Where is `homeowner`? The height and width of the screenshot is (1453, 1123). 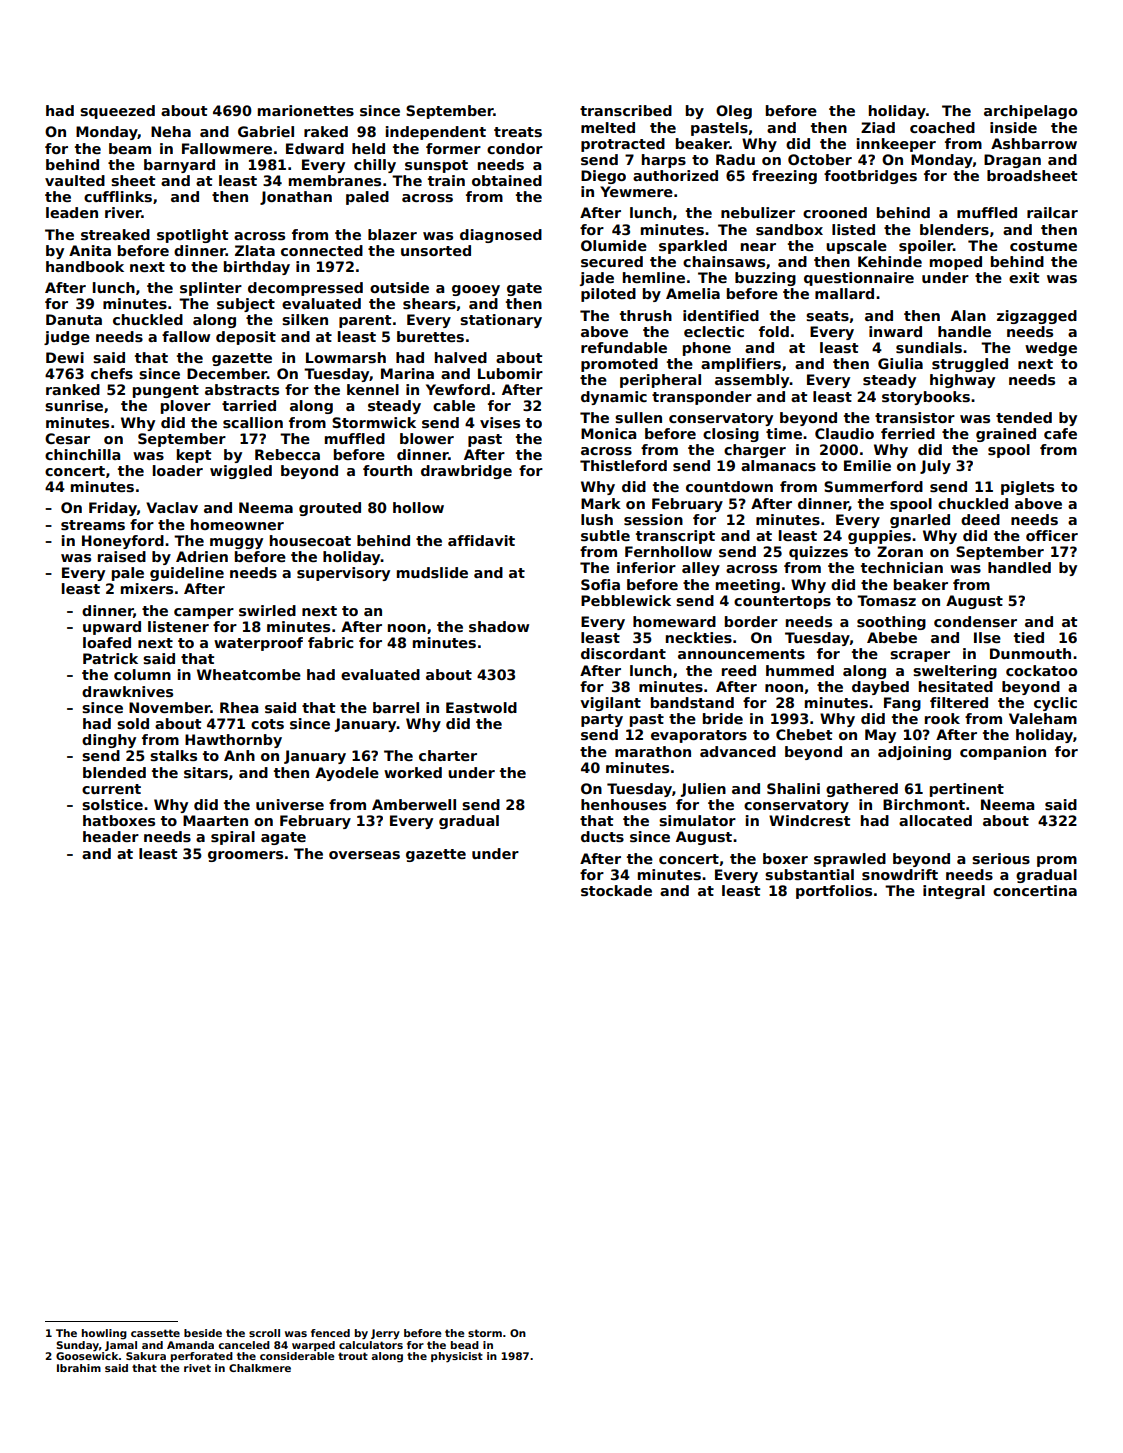 homeowner is located at coordinates (237, 524).
